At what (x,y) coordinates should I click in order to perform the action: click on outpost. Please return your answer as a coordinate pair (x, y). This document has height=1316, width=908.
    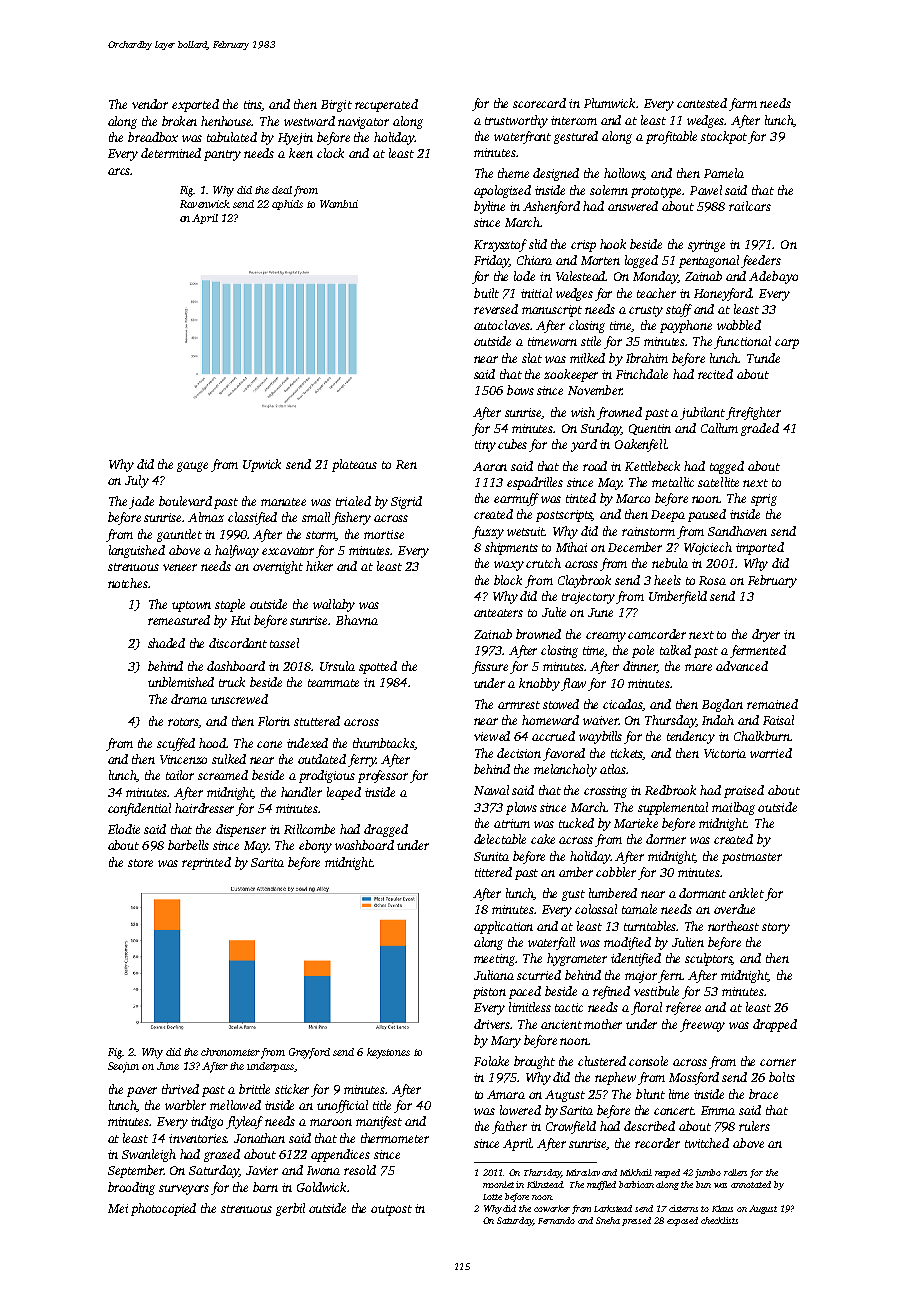
    Looking at the image, I should click on (391, 1210).
